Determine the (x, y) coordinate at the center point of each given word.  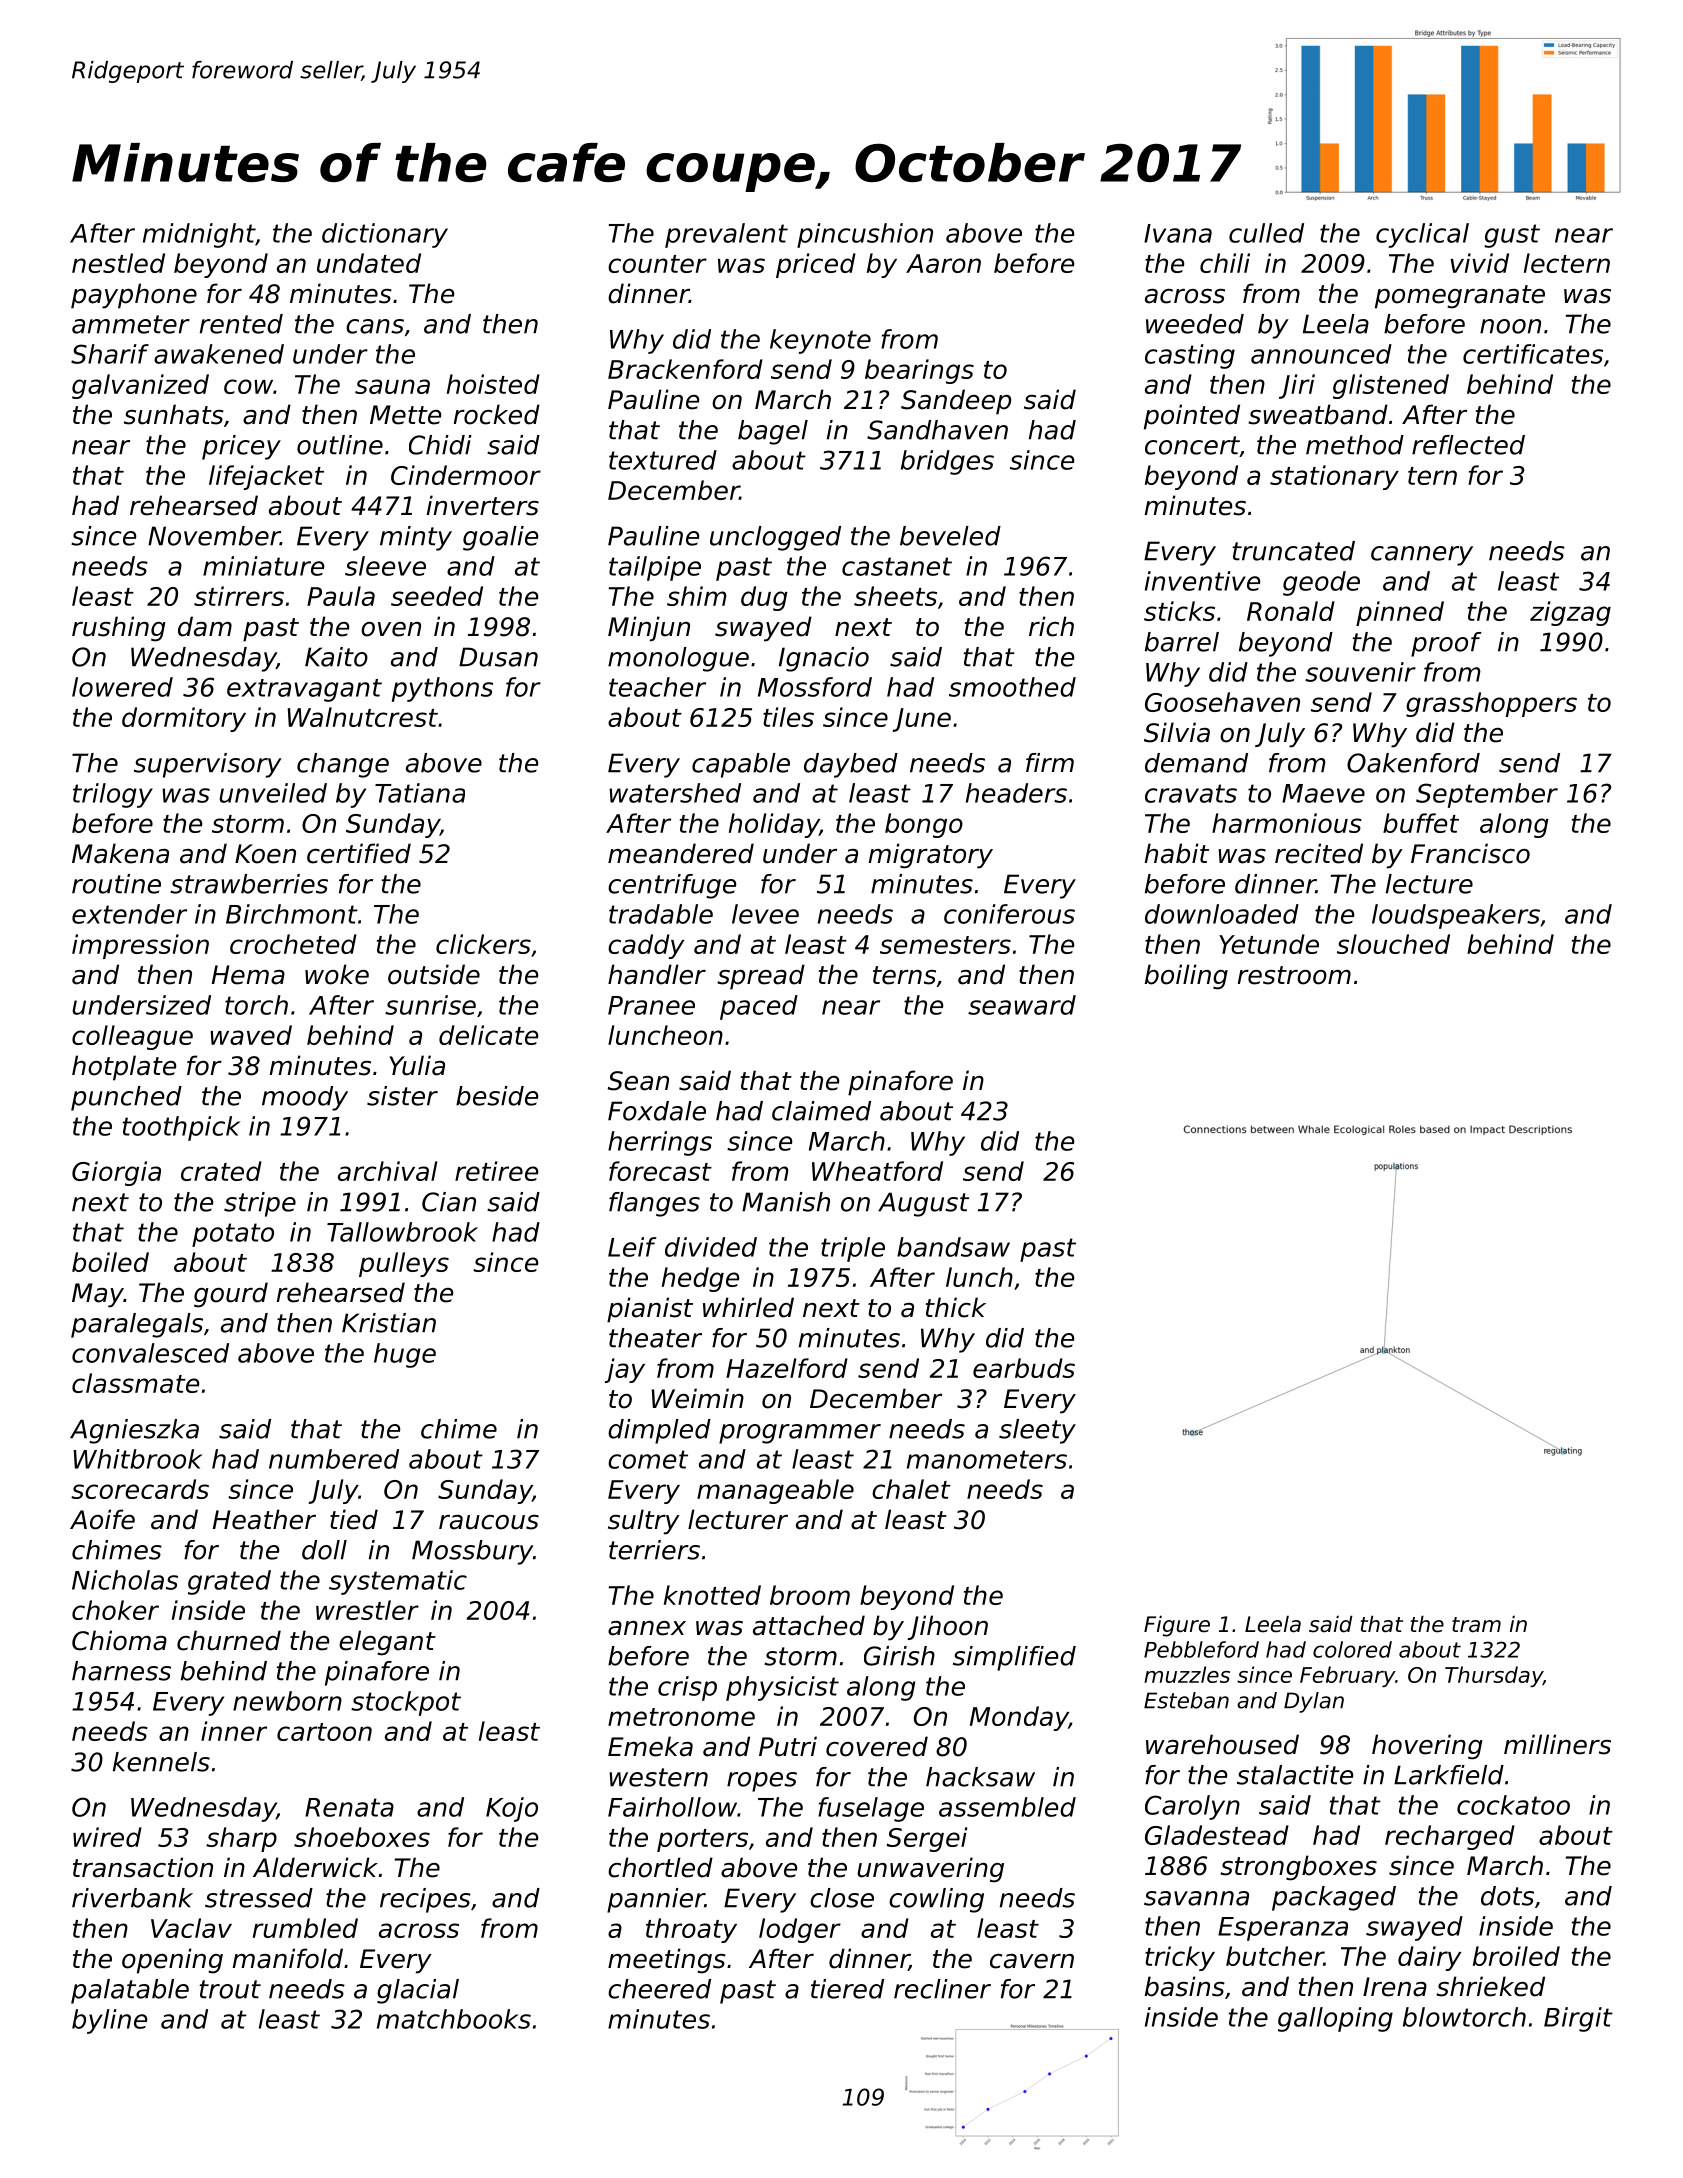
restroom (1294, 975)
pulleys (404, 1264)
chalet (911, 1489)
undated (369, 263)
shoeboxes (362, 1837)
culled (1266, 233)
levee (765, 914)
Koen (265, 854)
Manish (786, 1202)
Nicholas (125, 1580)
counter (657, 264)
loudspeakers (1456, 916)
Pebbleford (1201, 1649)
